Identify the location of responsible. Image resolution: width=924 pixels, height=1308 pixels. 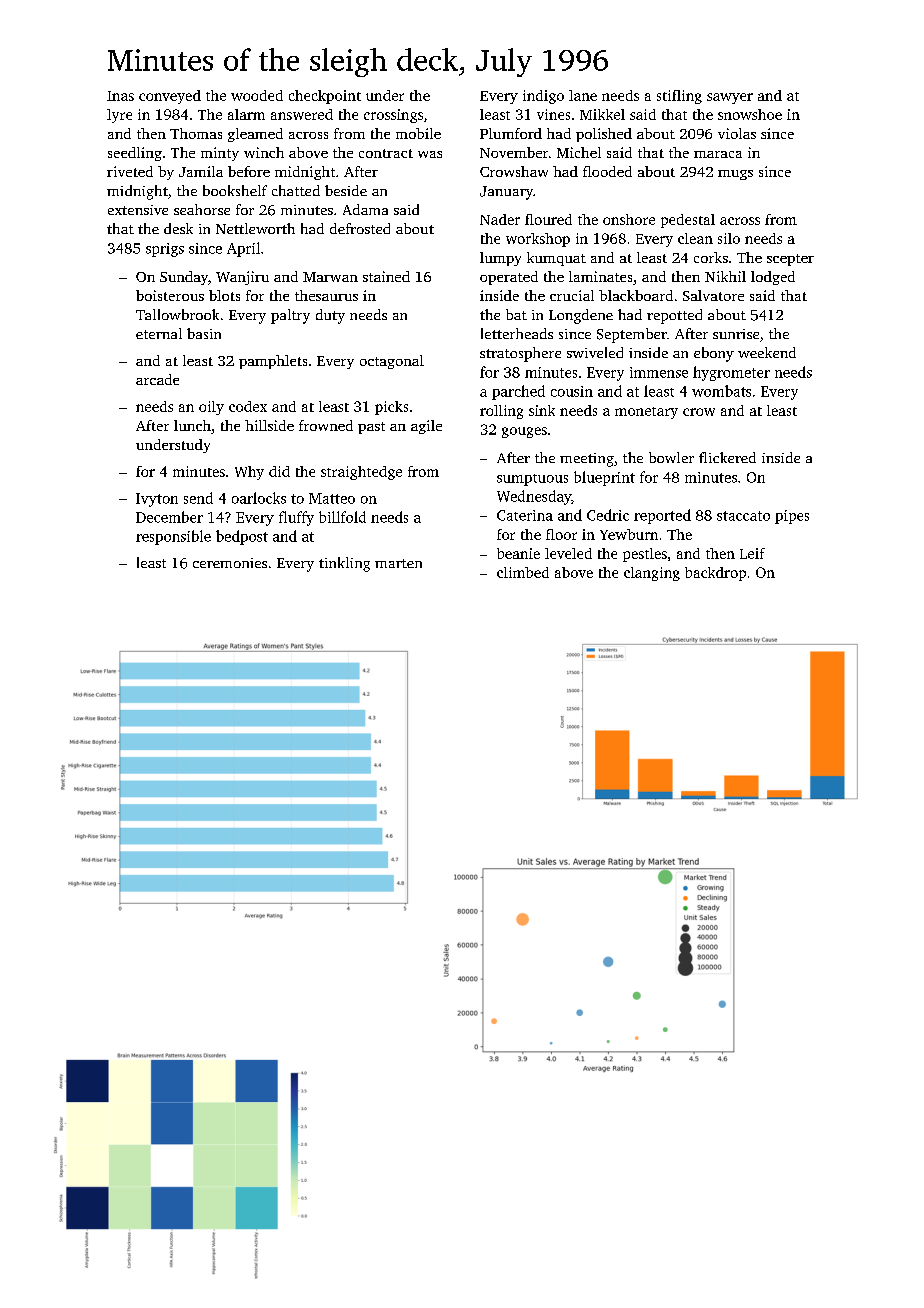
(173, 537).
